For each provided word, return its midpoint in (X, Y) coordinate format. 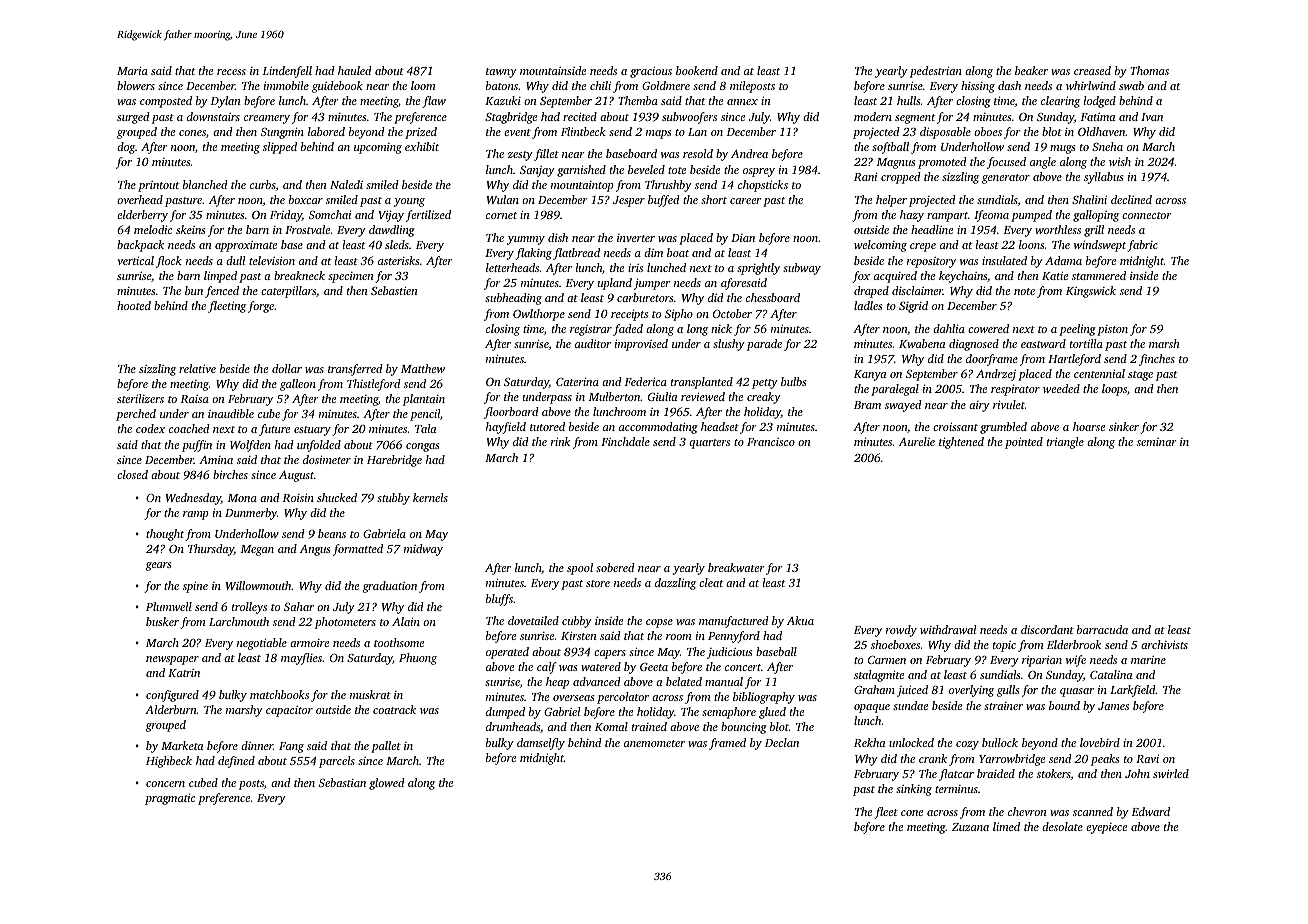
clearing (1060, 102)
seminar (1157, 442)
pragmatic (170, 799)
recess (231, 72)
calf (547, 668)
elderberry (142, 216)
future (274, 430)
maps (659, 134)
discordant (1047, 629)
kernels (430, 497)
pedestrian (936, 72)
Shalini (1089, 199)
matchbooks (279, 694)
